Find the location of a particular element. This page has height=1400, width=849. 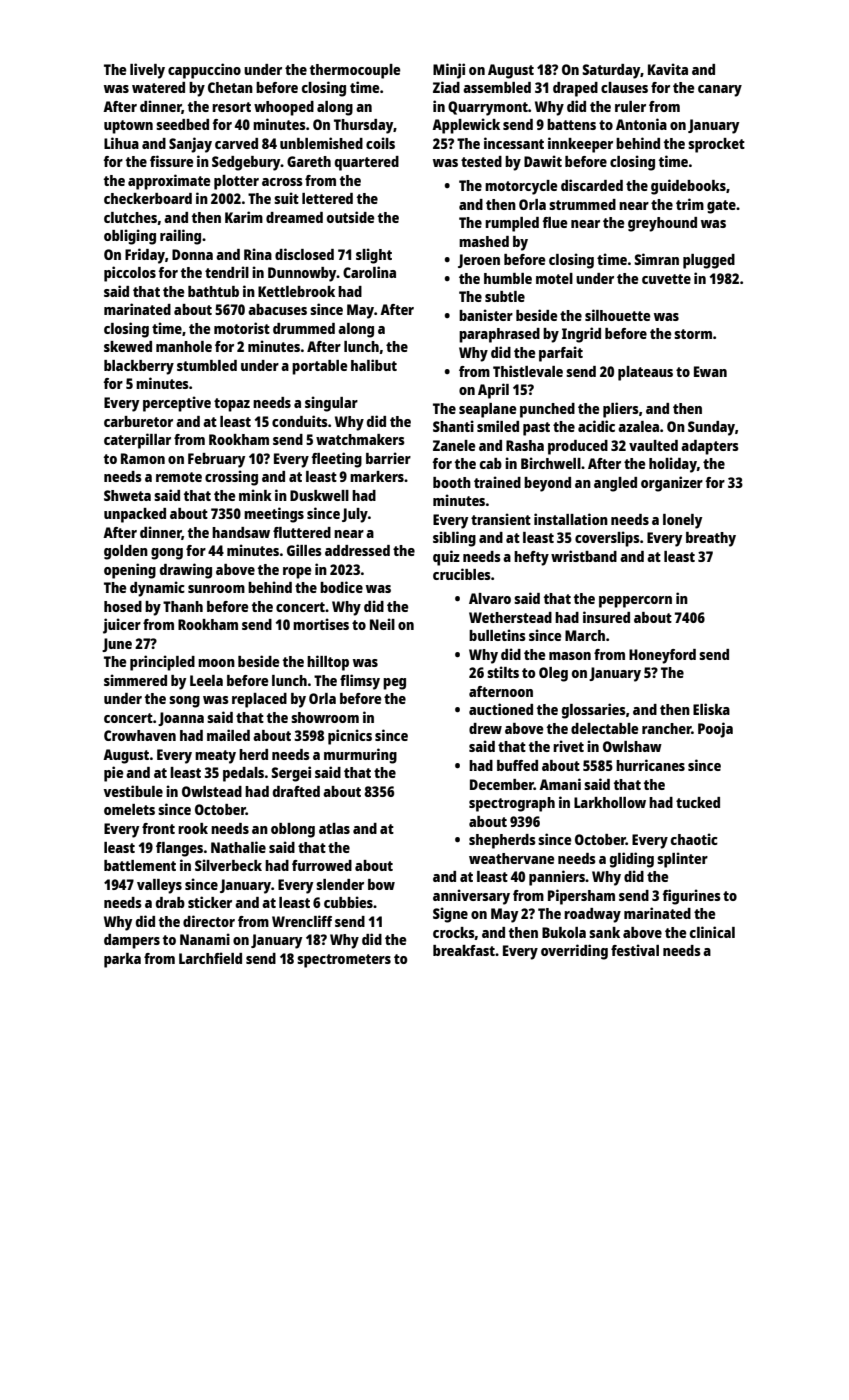

coverslips is located at coordinates (607, 539).
